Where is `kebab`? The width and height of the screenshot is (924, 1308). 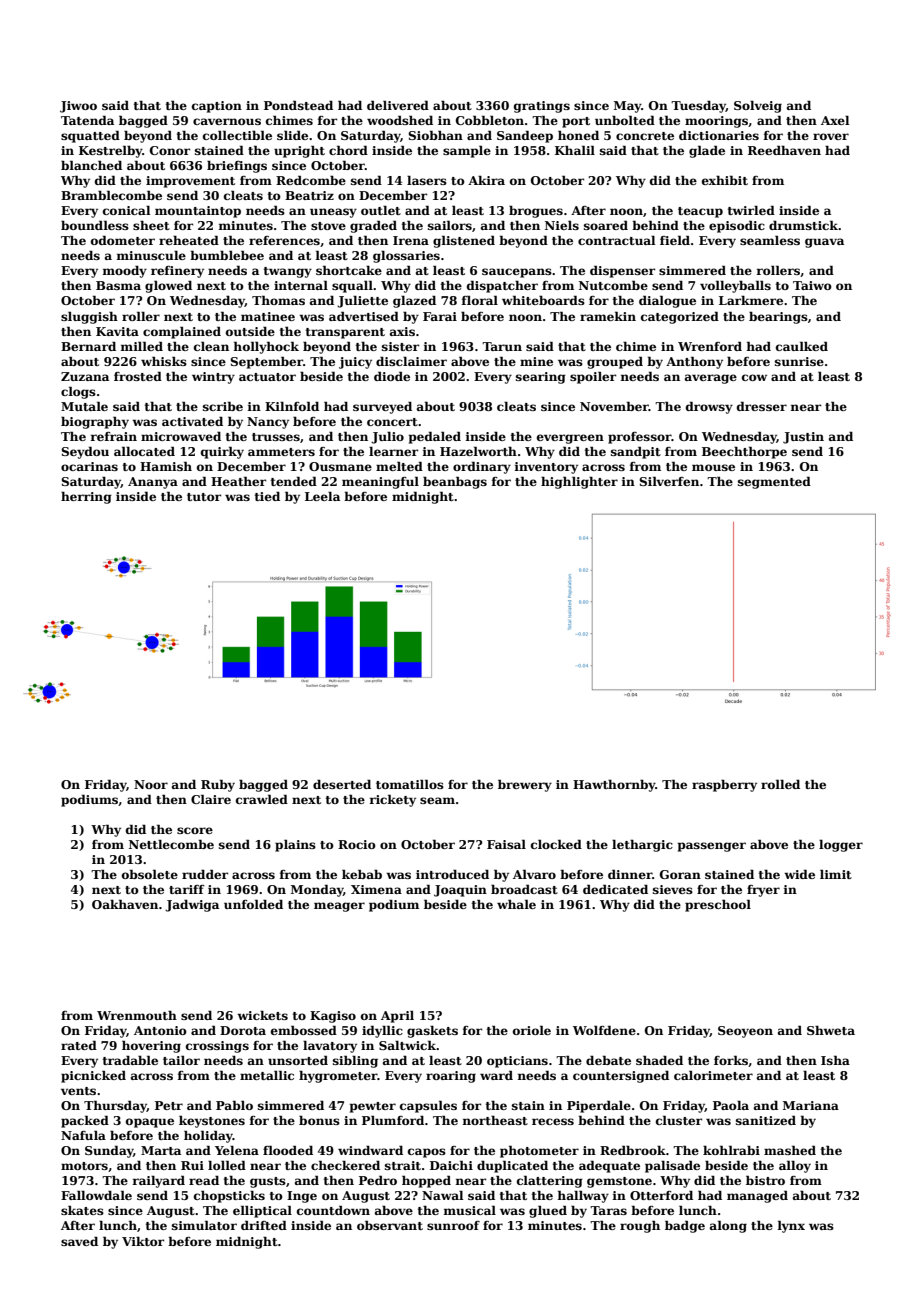 kebab is located at coordinates (362, 874).
